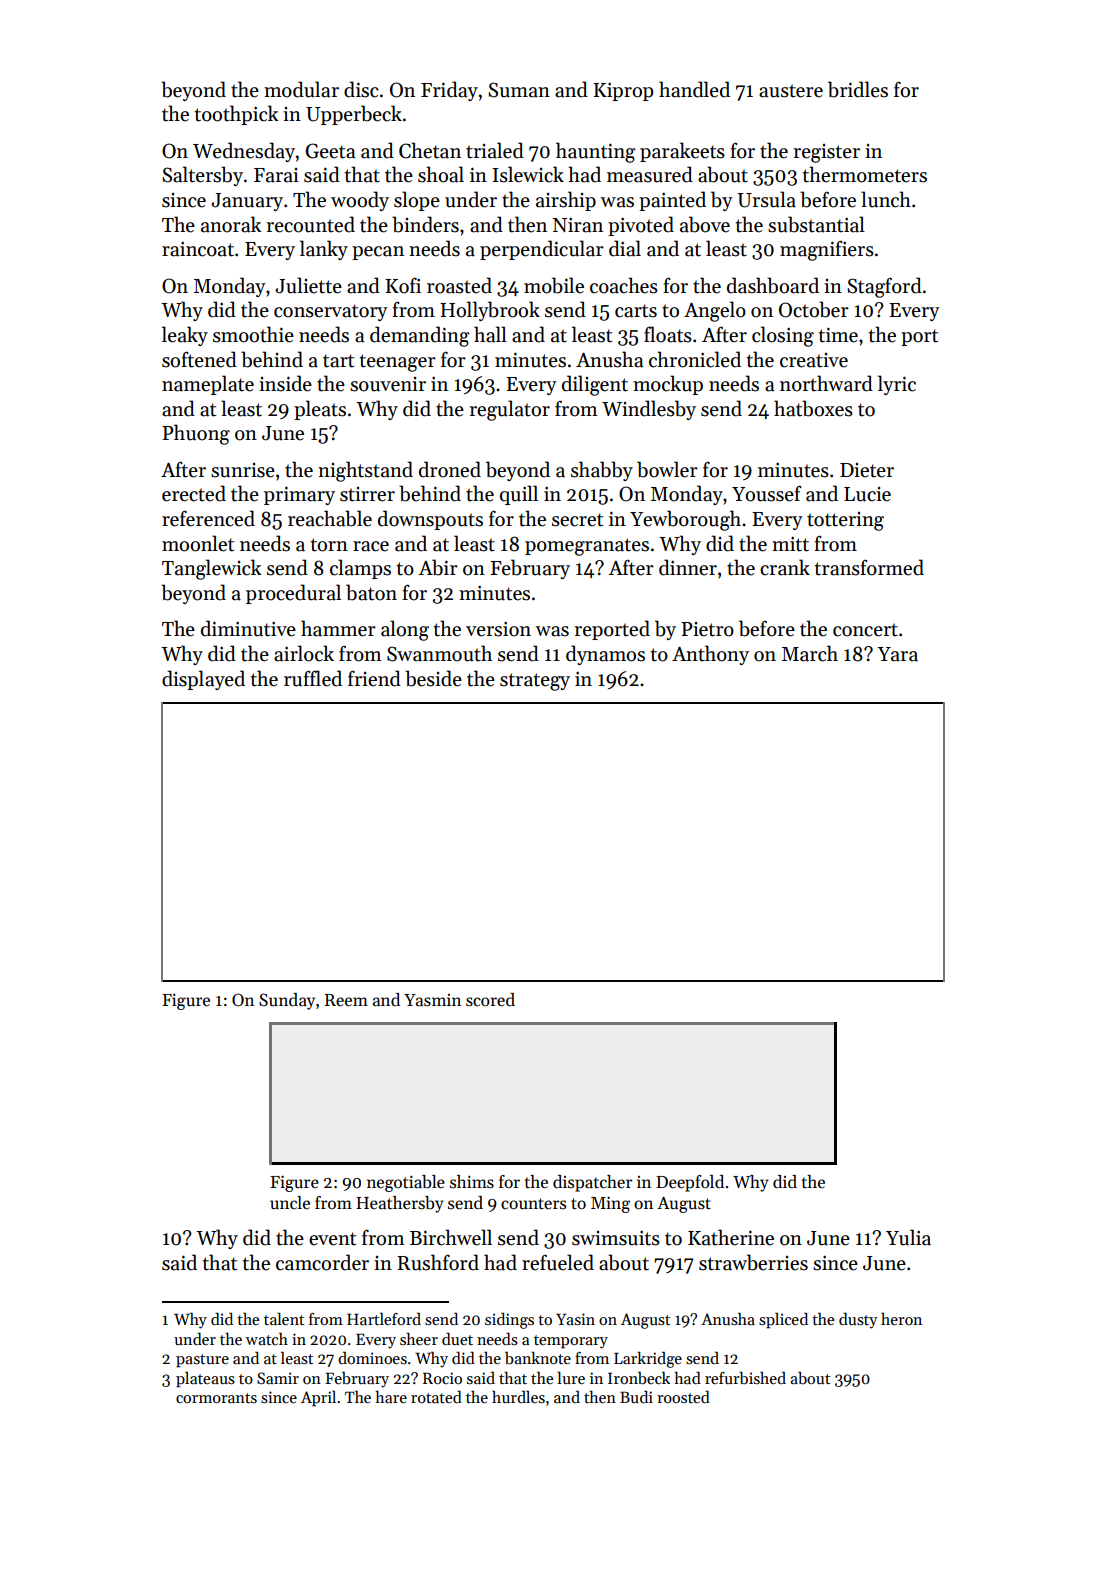  What do you see at coordinates (908, 1237) in the screenshot?
I see `Yulia` at bounding box center [908, 1237].
